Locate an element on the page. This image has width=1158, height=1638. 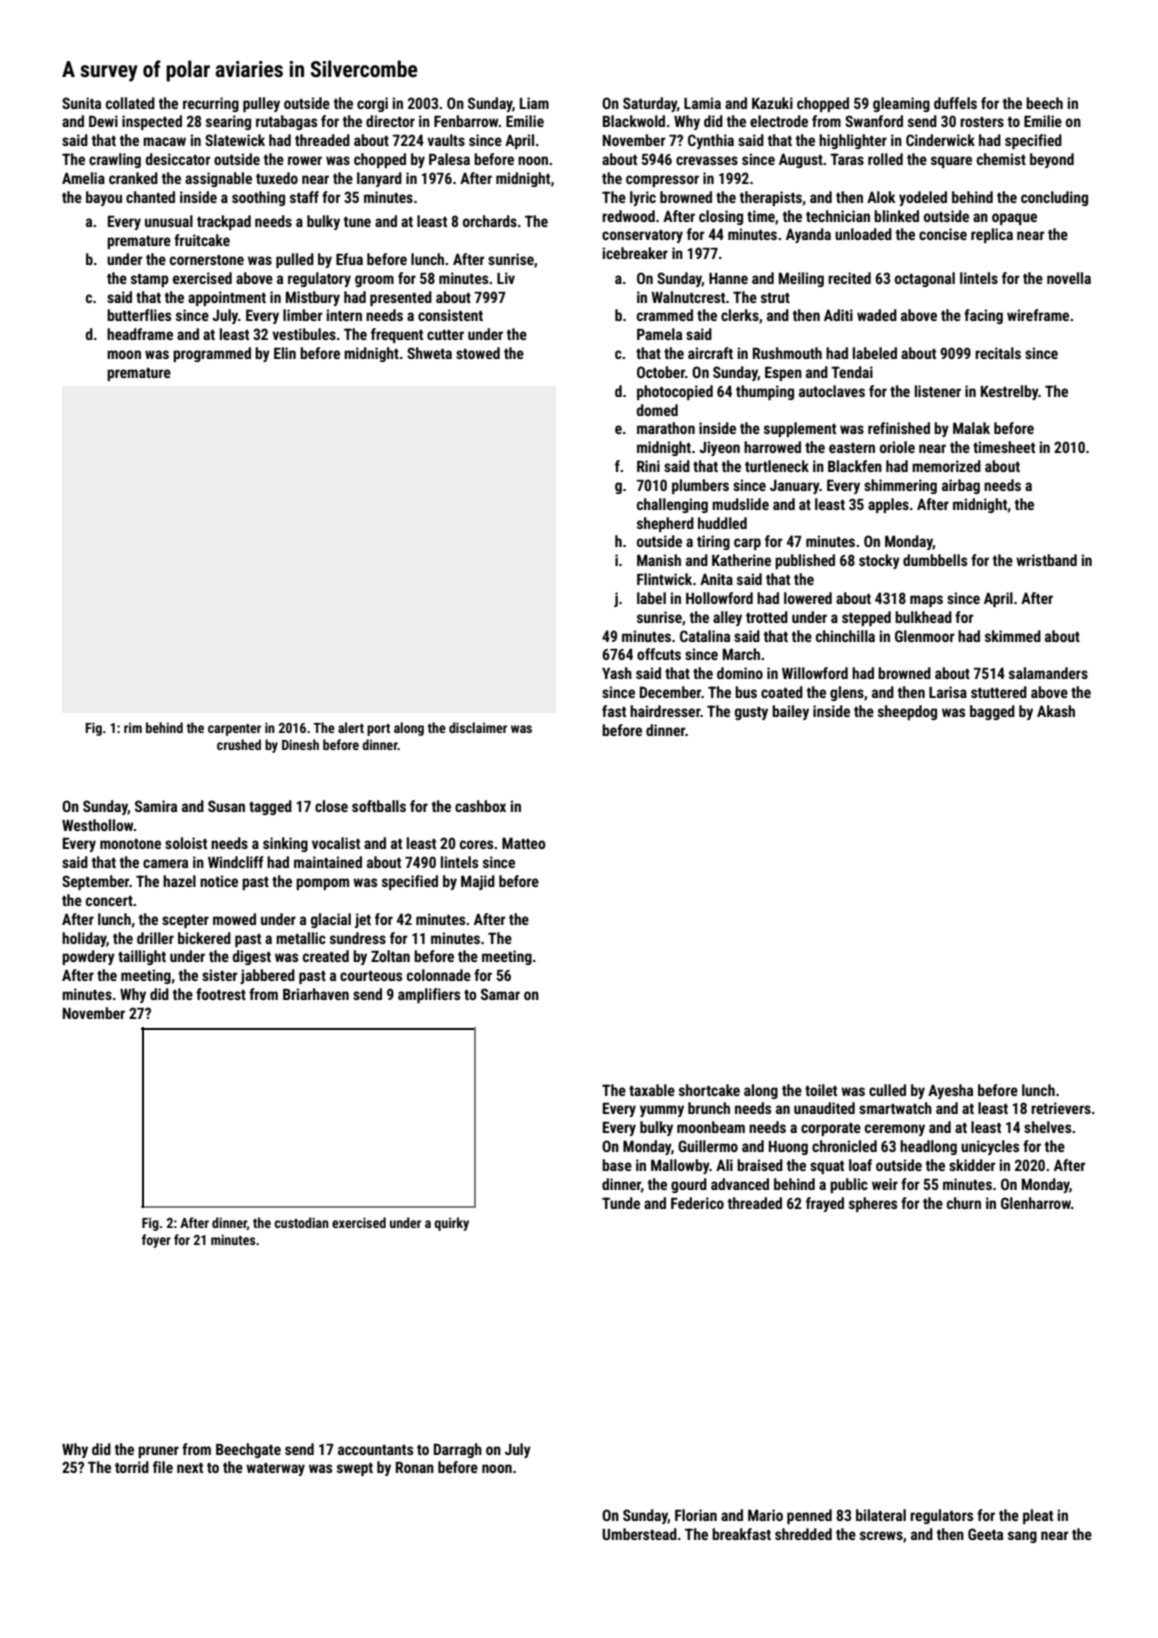
headframe is located at coordinates (140, 334).
